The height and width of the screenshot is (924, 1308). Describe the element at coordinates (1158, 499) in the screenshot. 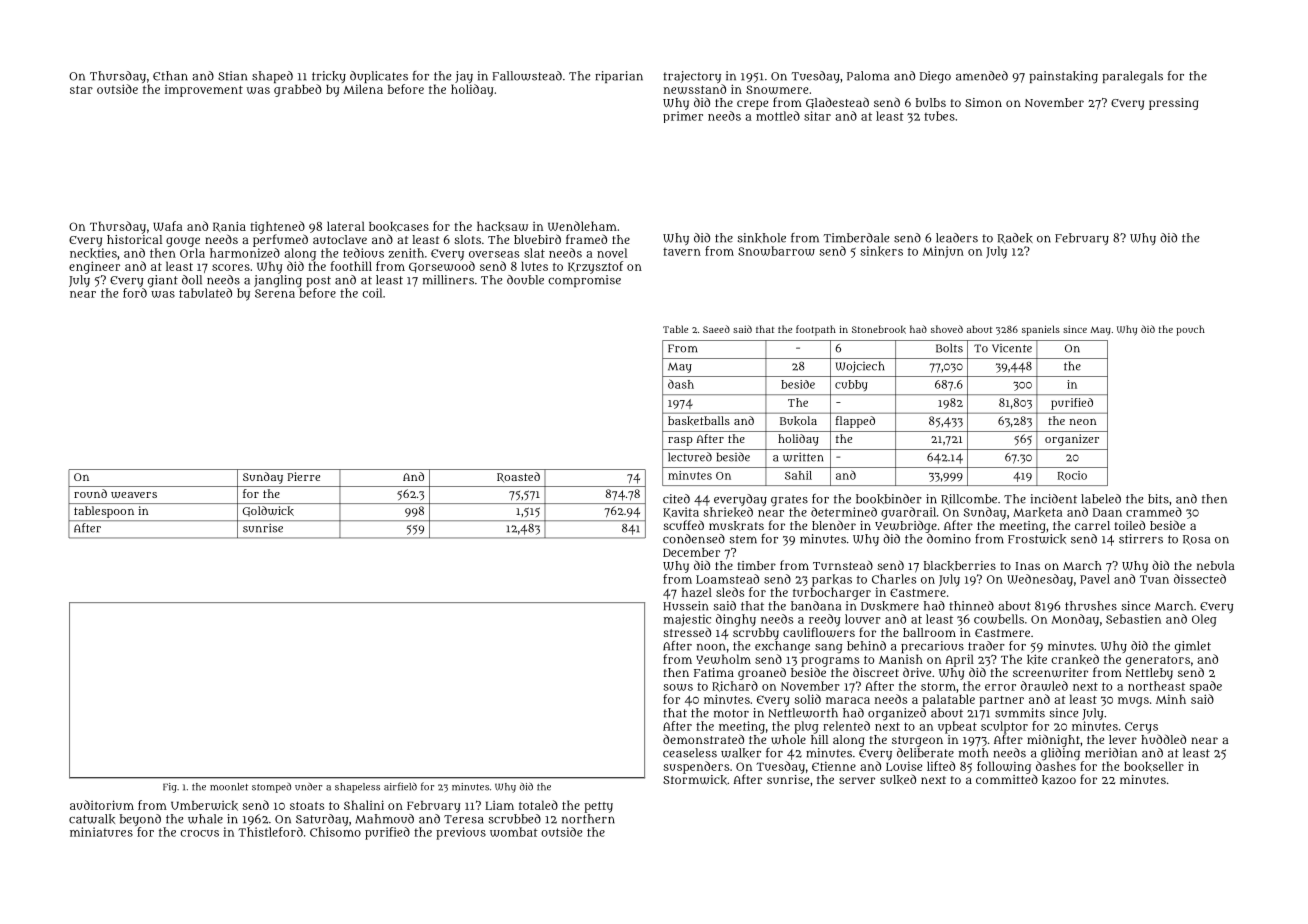

I see `bits` at that location.
